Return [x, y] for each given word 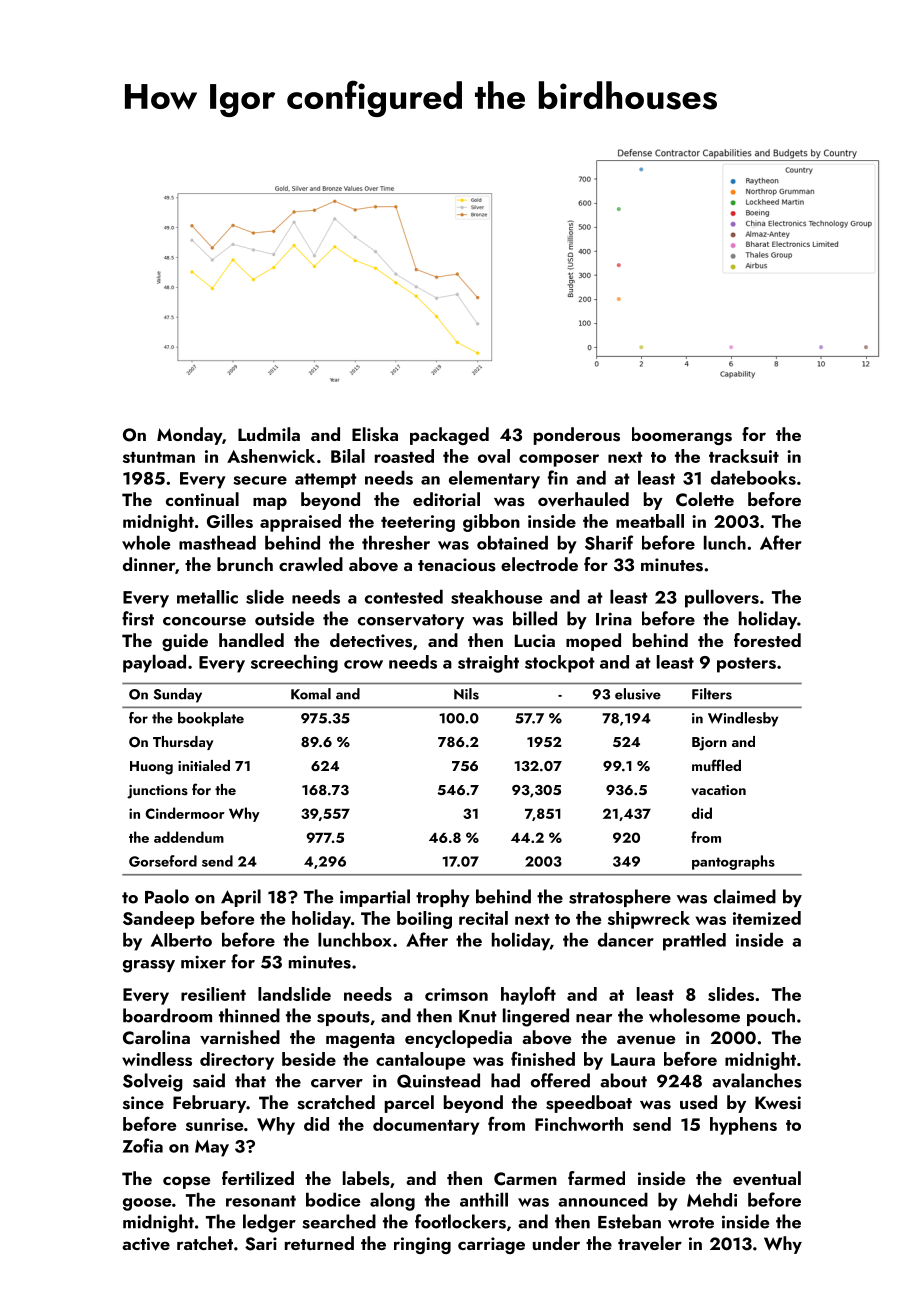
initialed [204, 765]
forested [767, 640]
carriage [491, 1245]
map [270, 503]
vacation [718, 790]
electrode [539, 564]
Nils [466, 694]
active [146, 1244]
